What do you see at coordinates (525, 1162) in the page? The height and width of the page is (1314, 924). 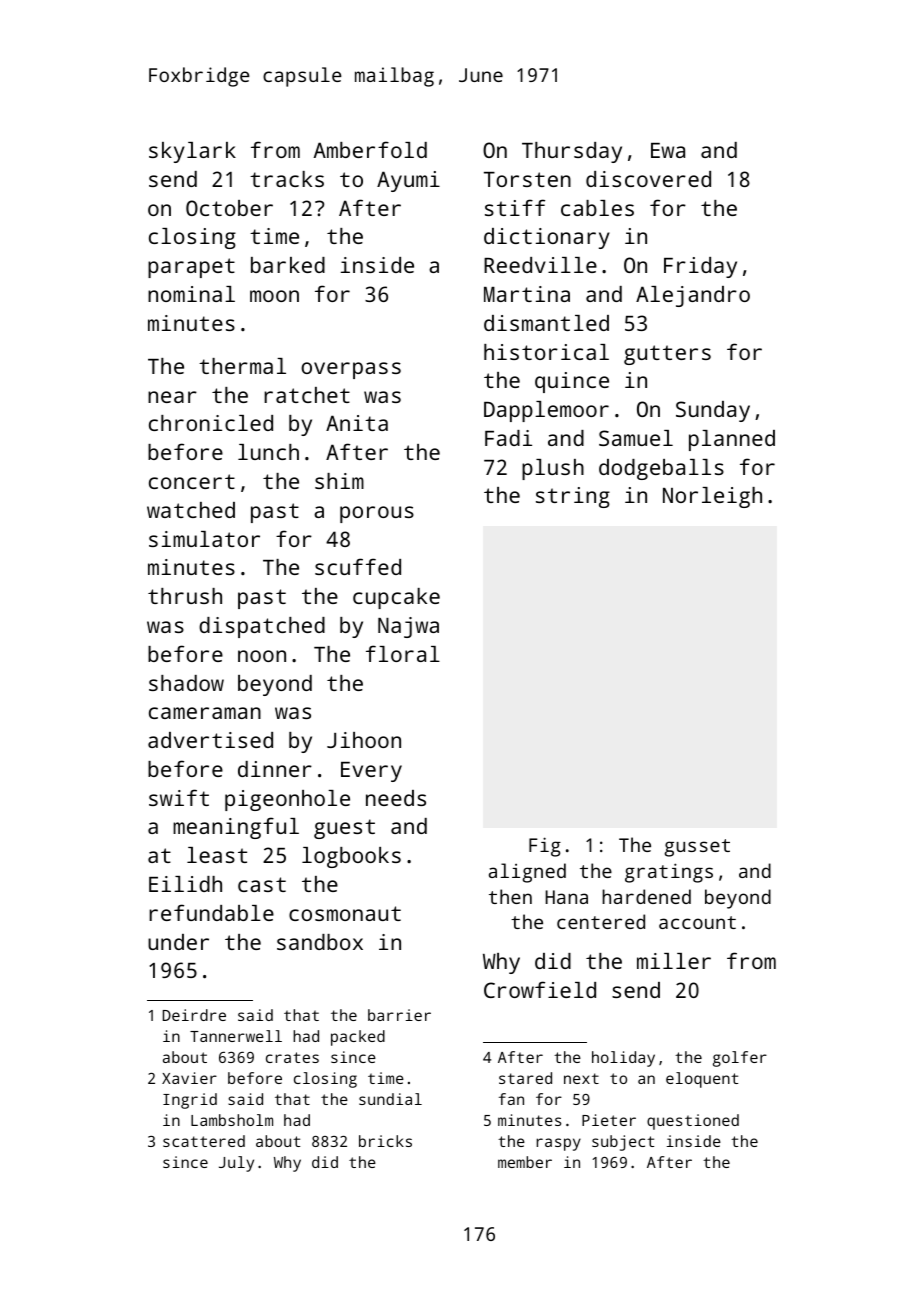 I see `member` at bounding box center [525, 1162].
